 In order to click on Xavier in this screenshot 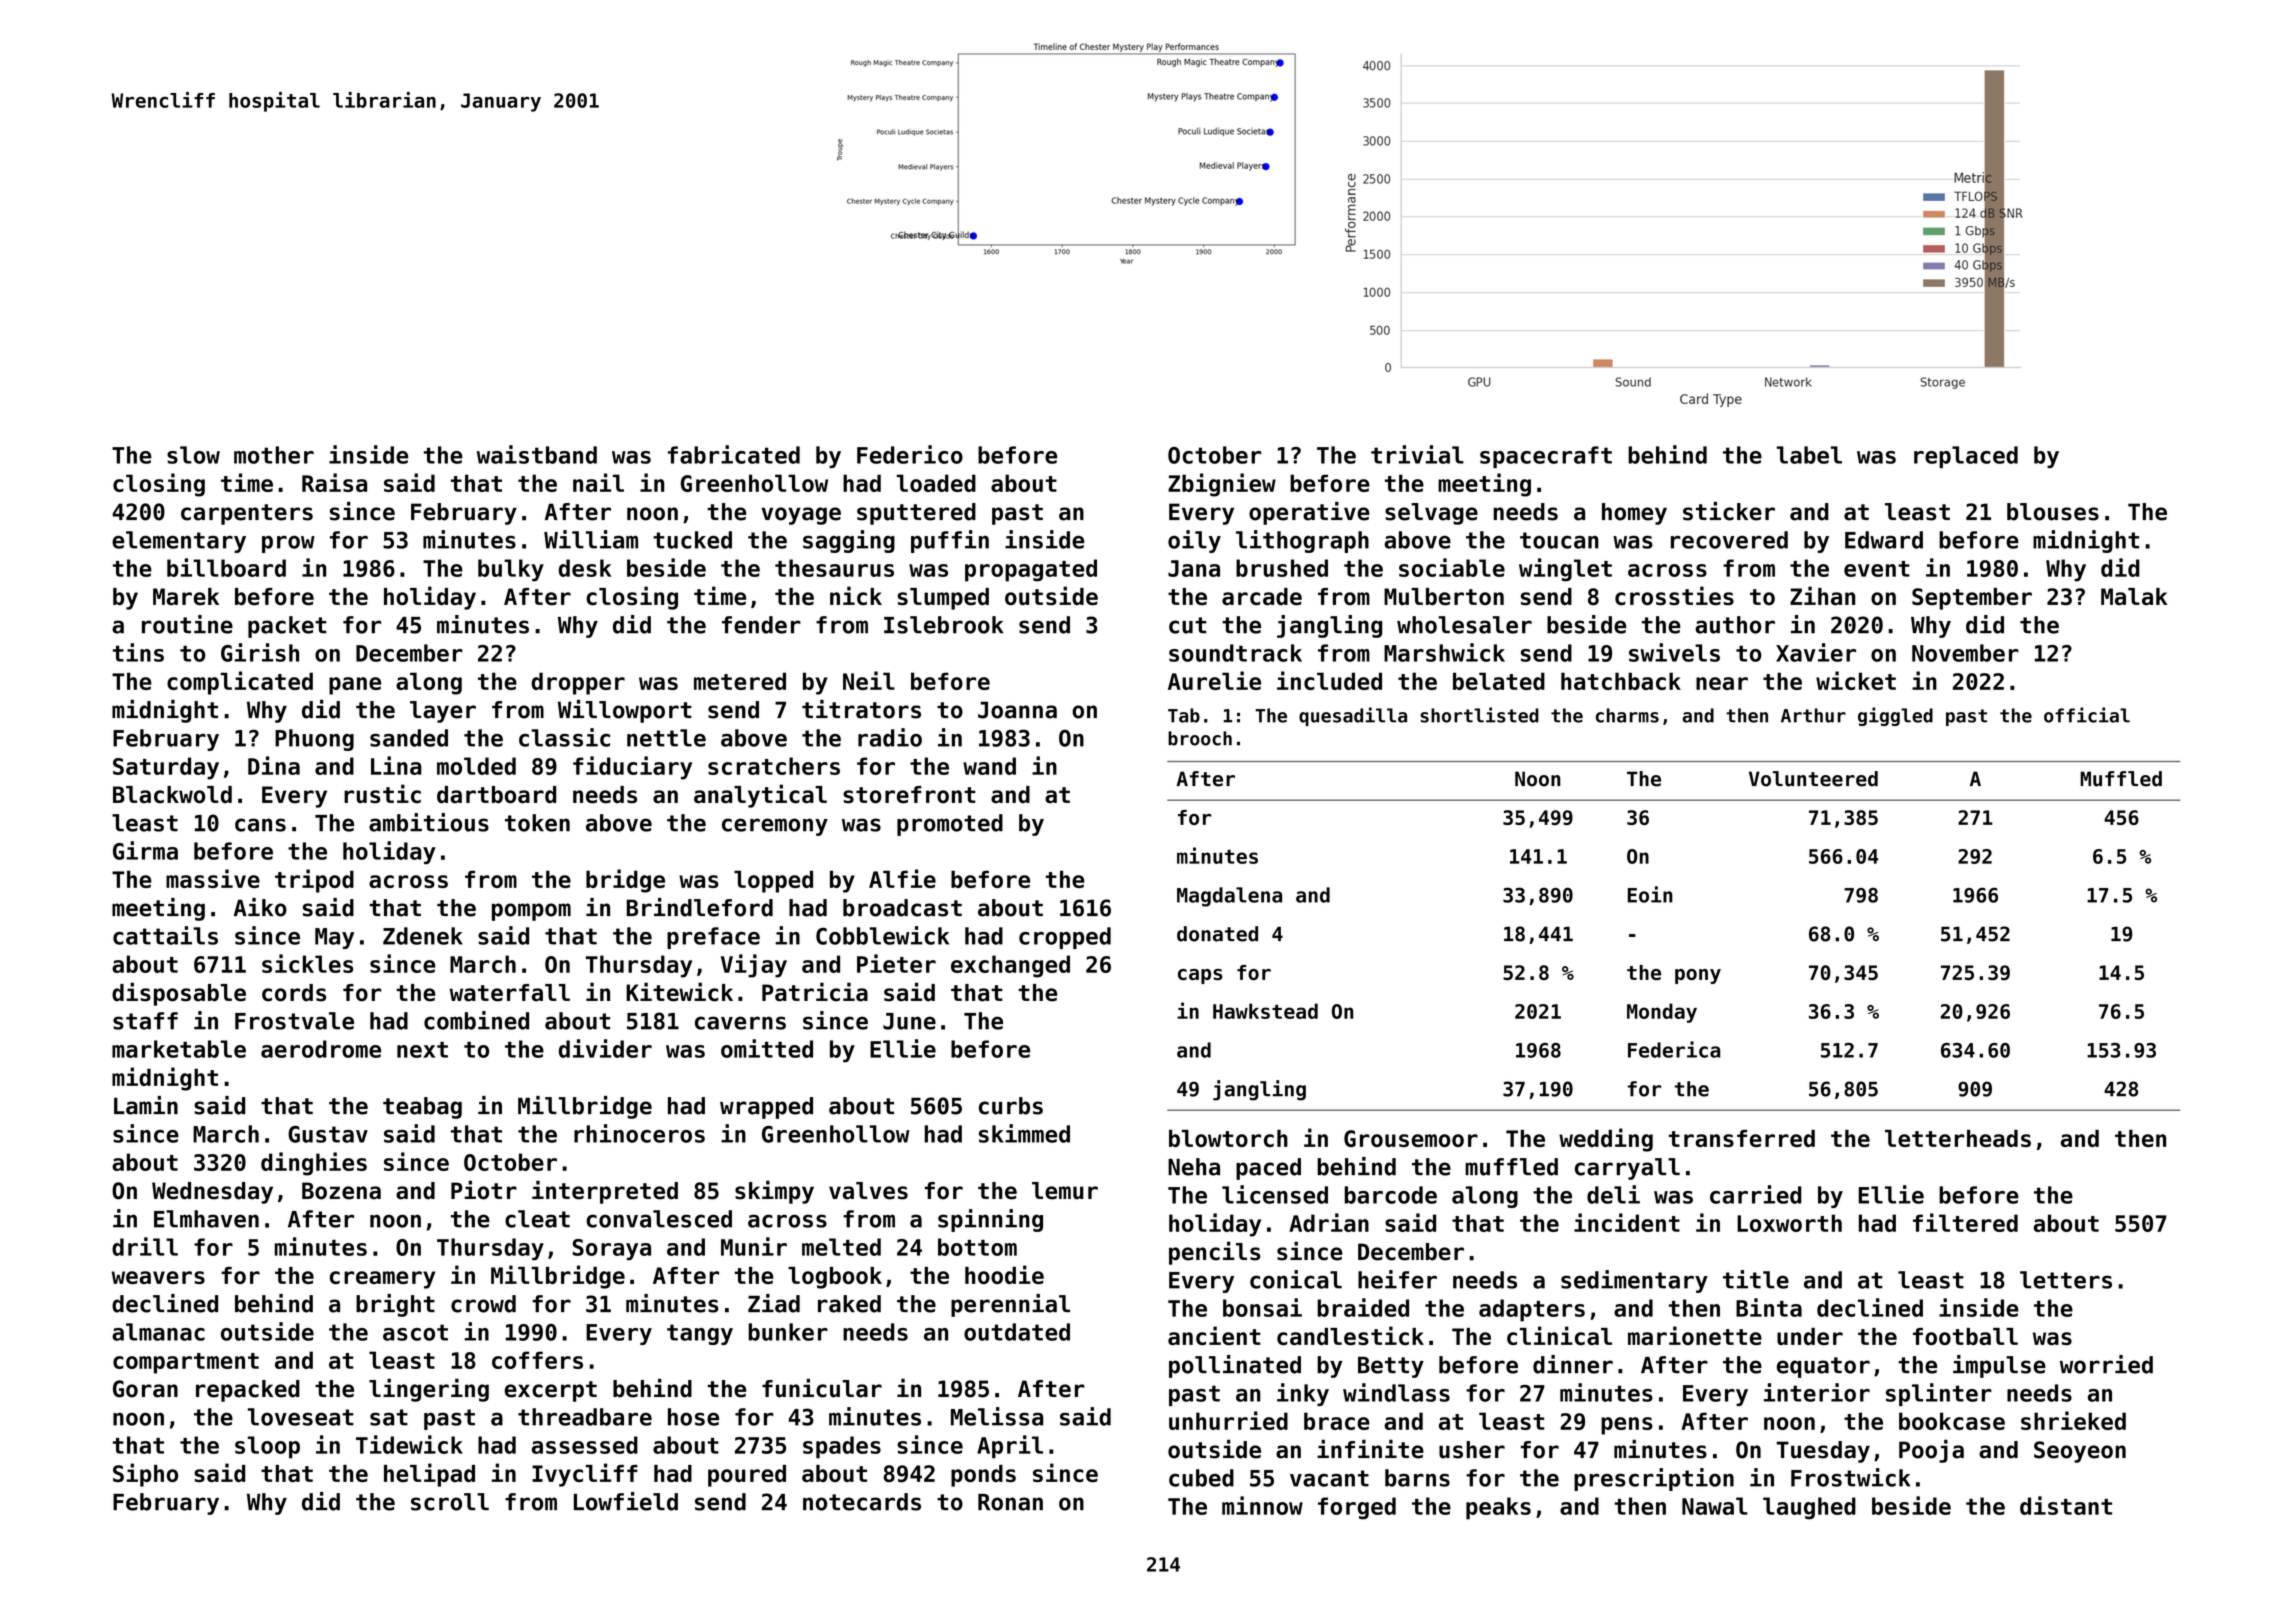, I will do `click(1816, 652)`.
